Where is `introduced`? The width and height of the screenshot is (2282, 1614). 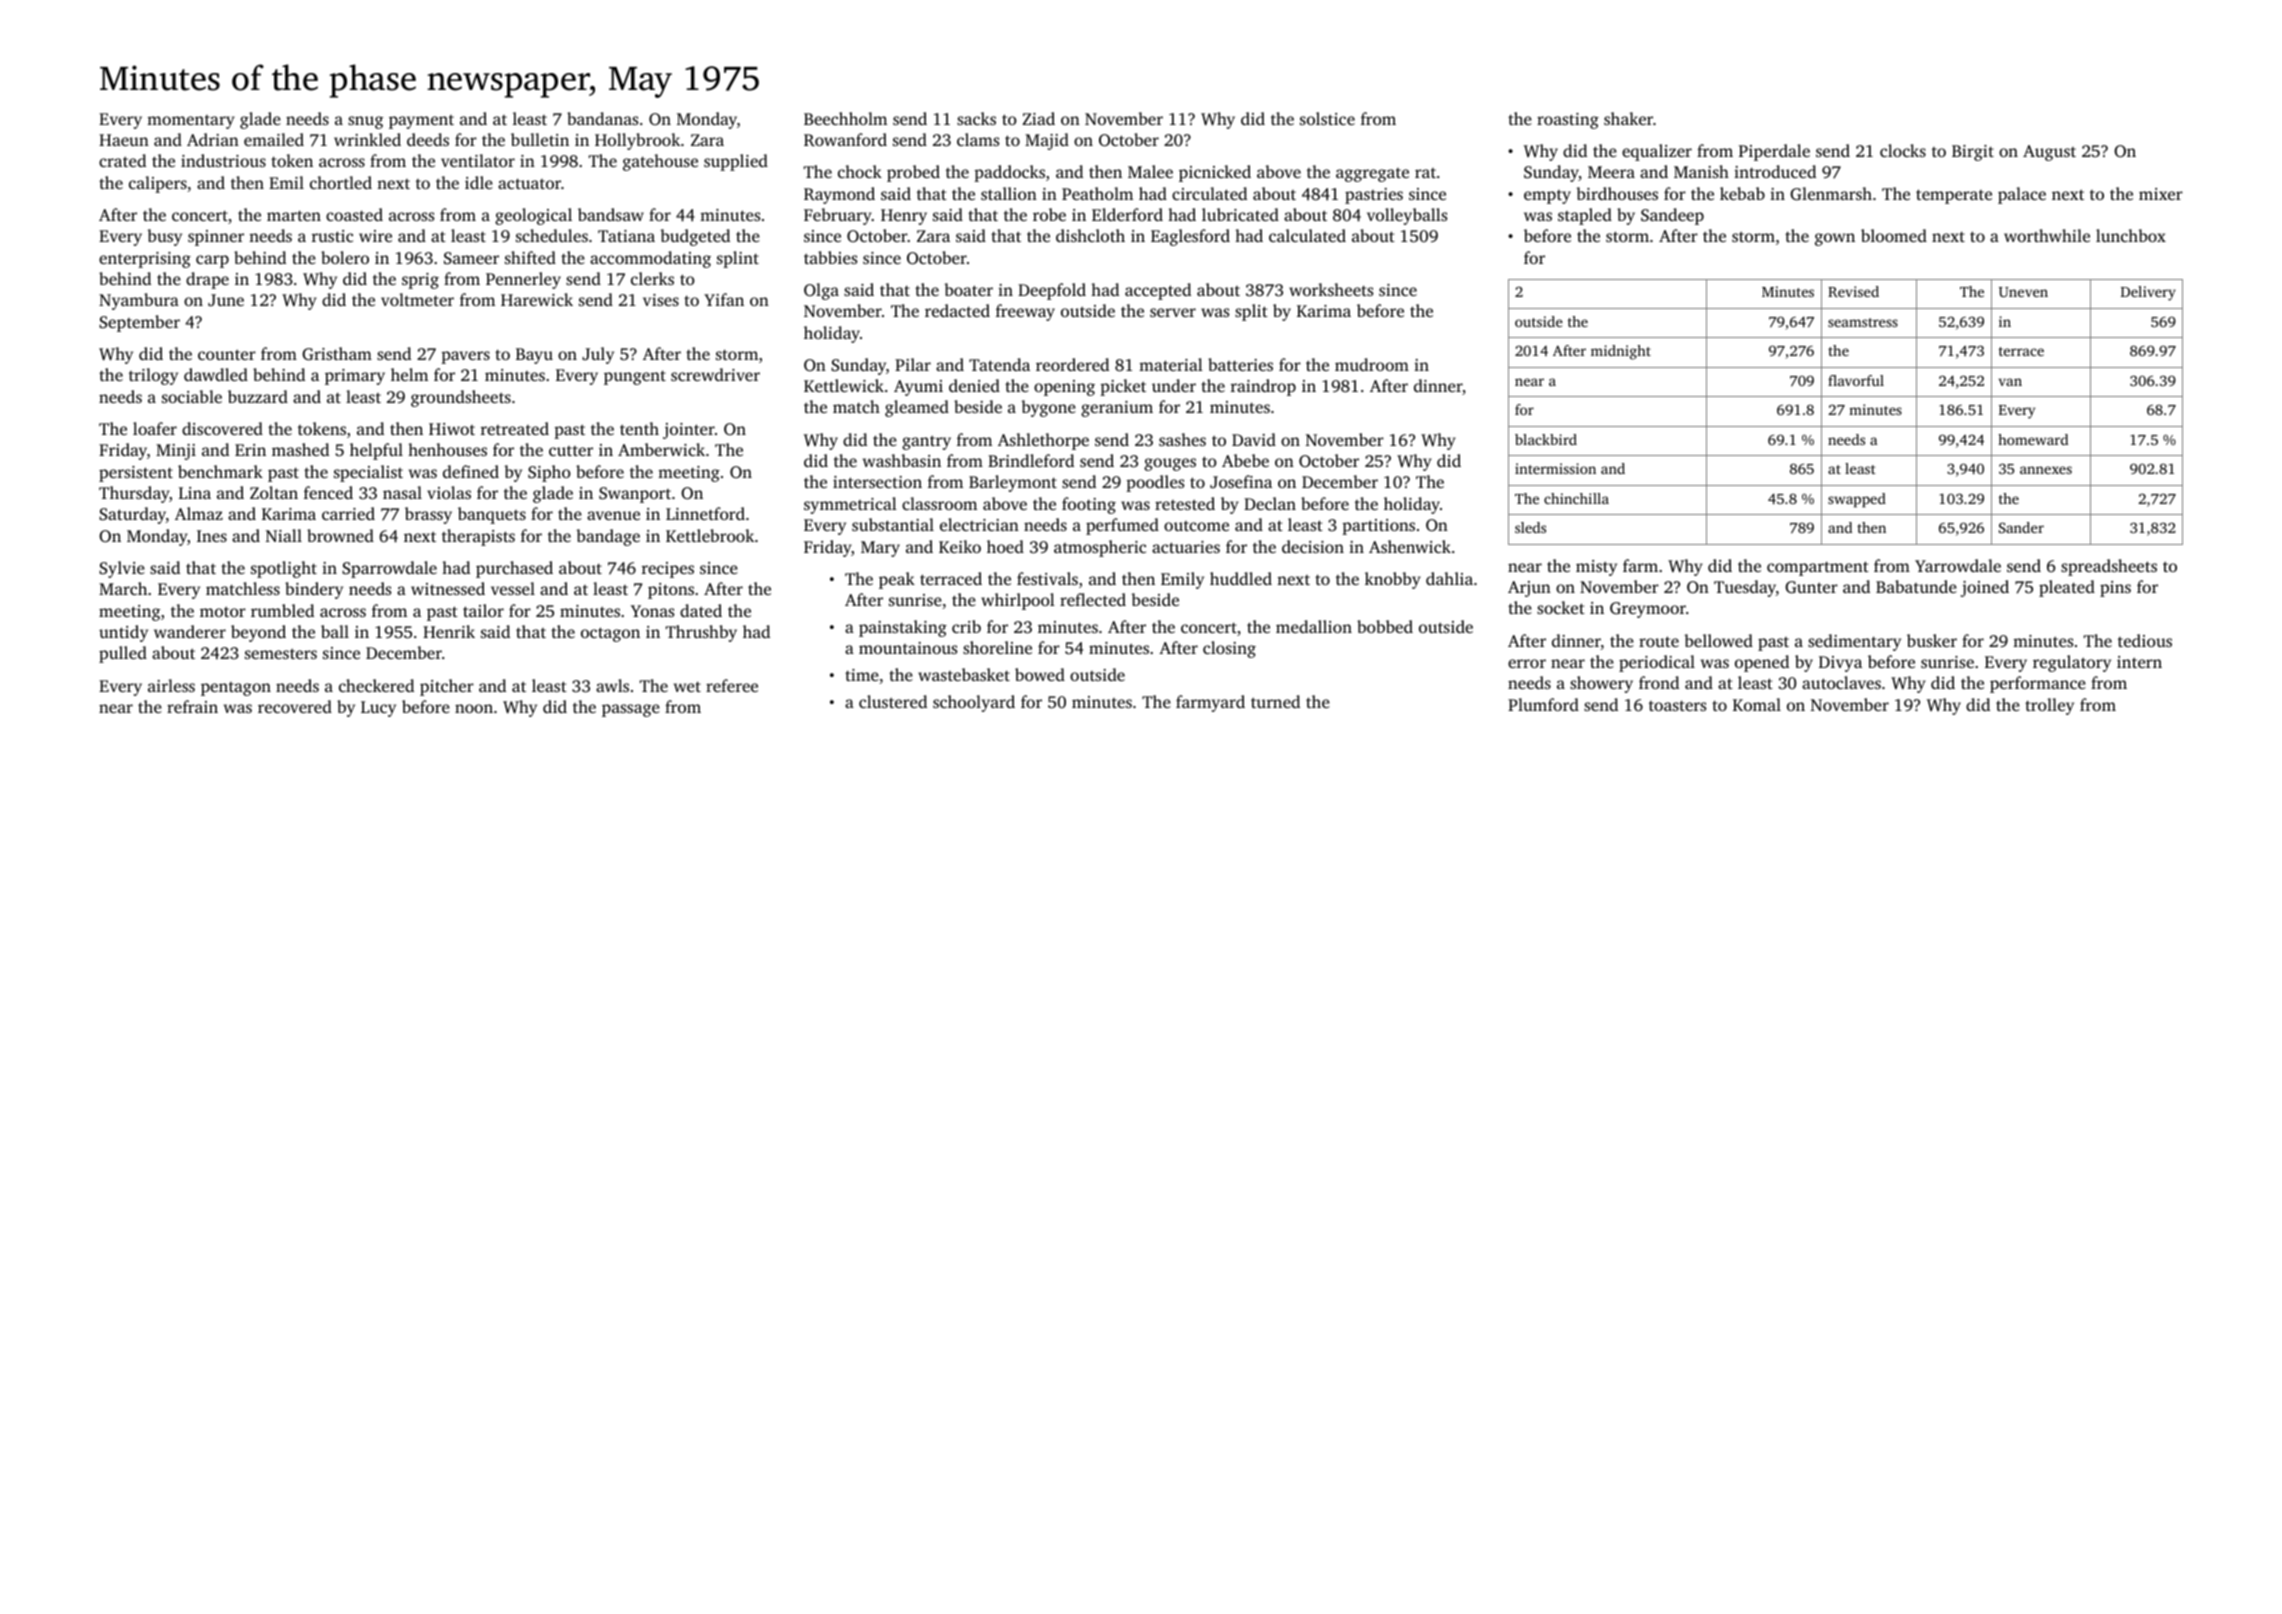
introduced is located at coordinates (1775, 171).
